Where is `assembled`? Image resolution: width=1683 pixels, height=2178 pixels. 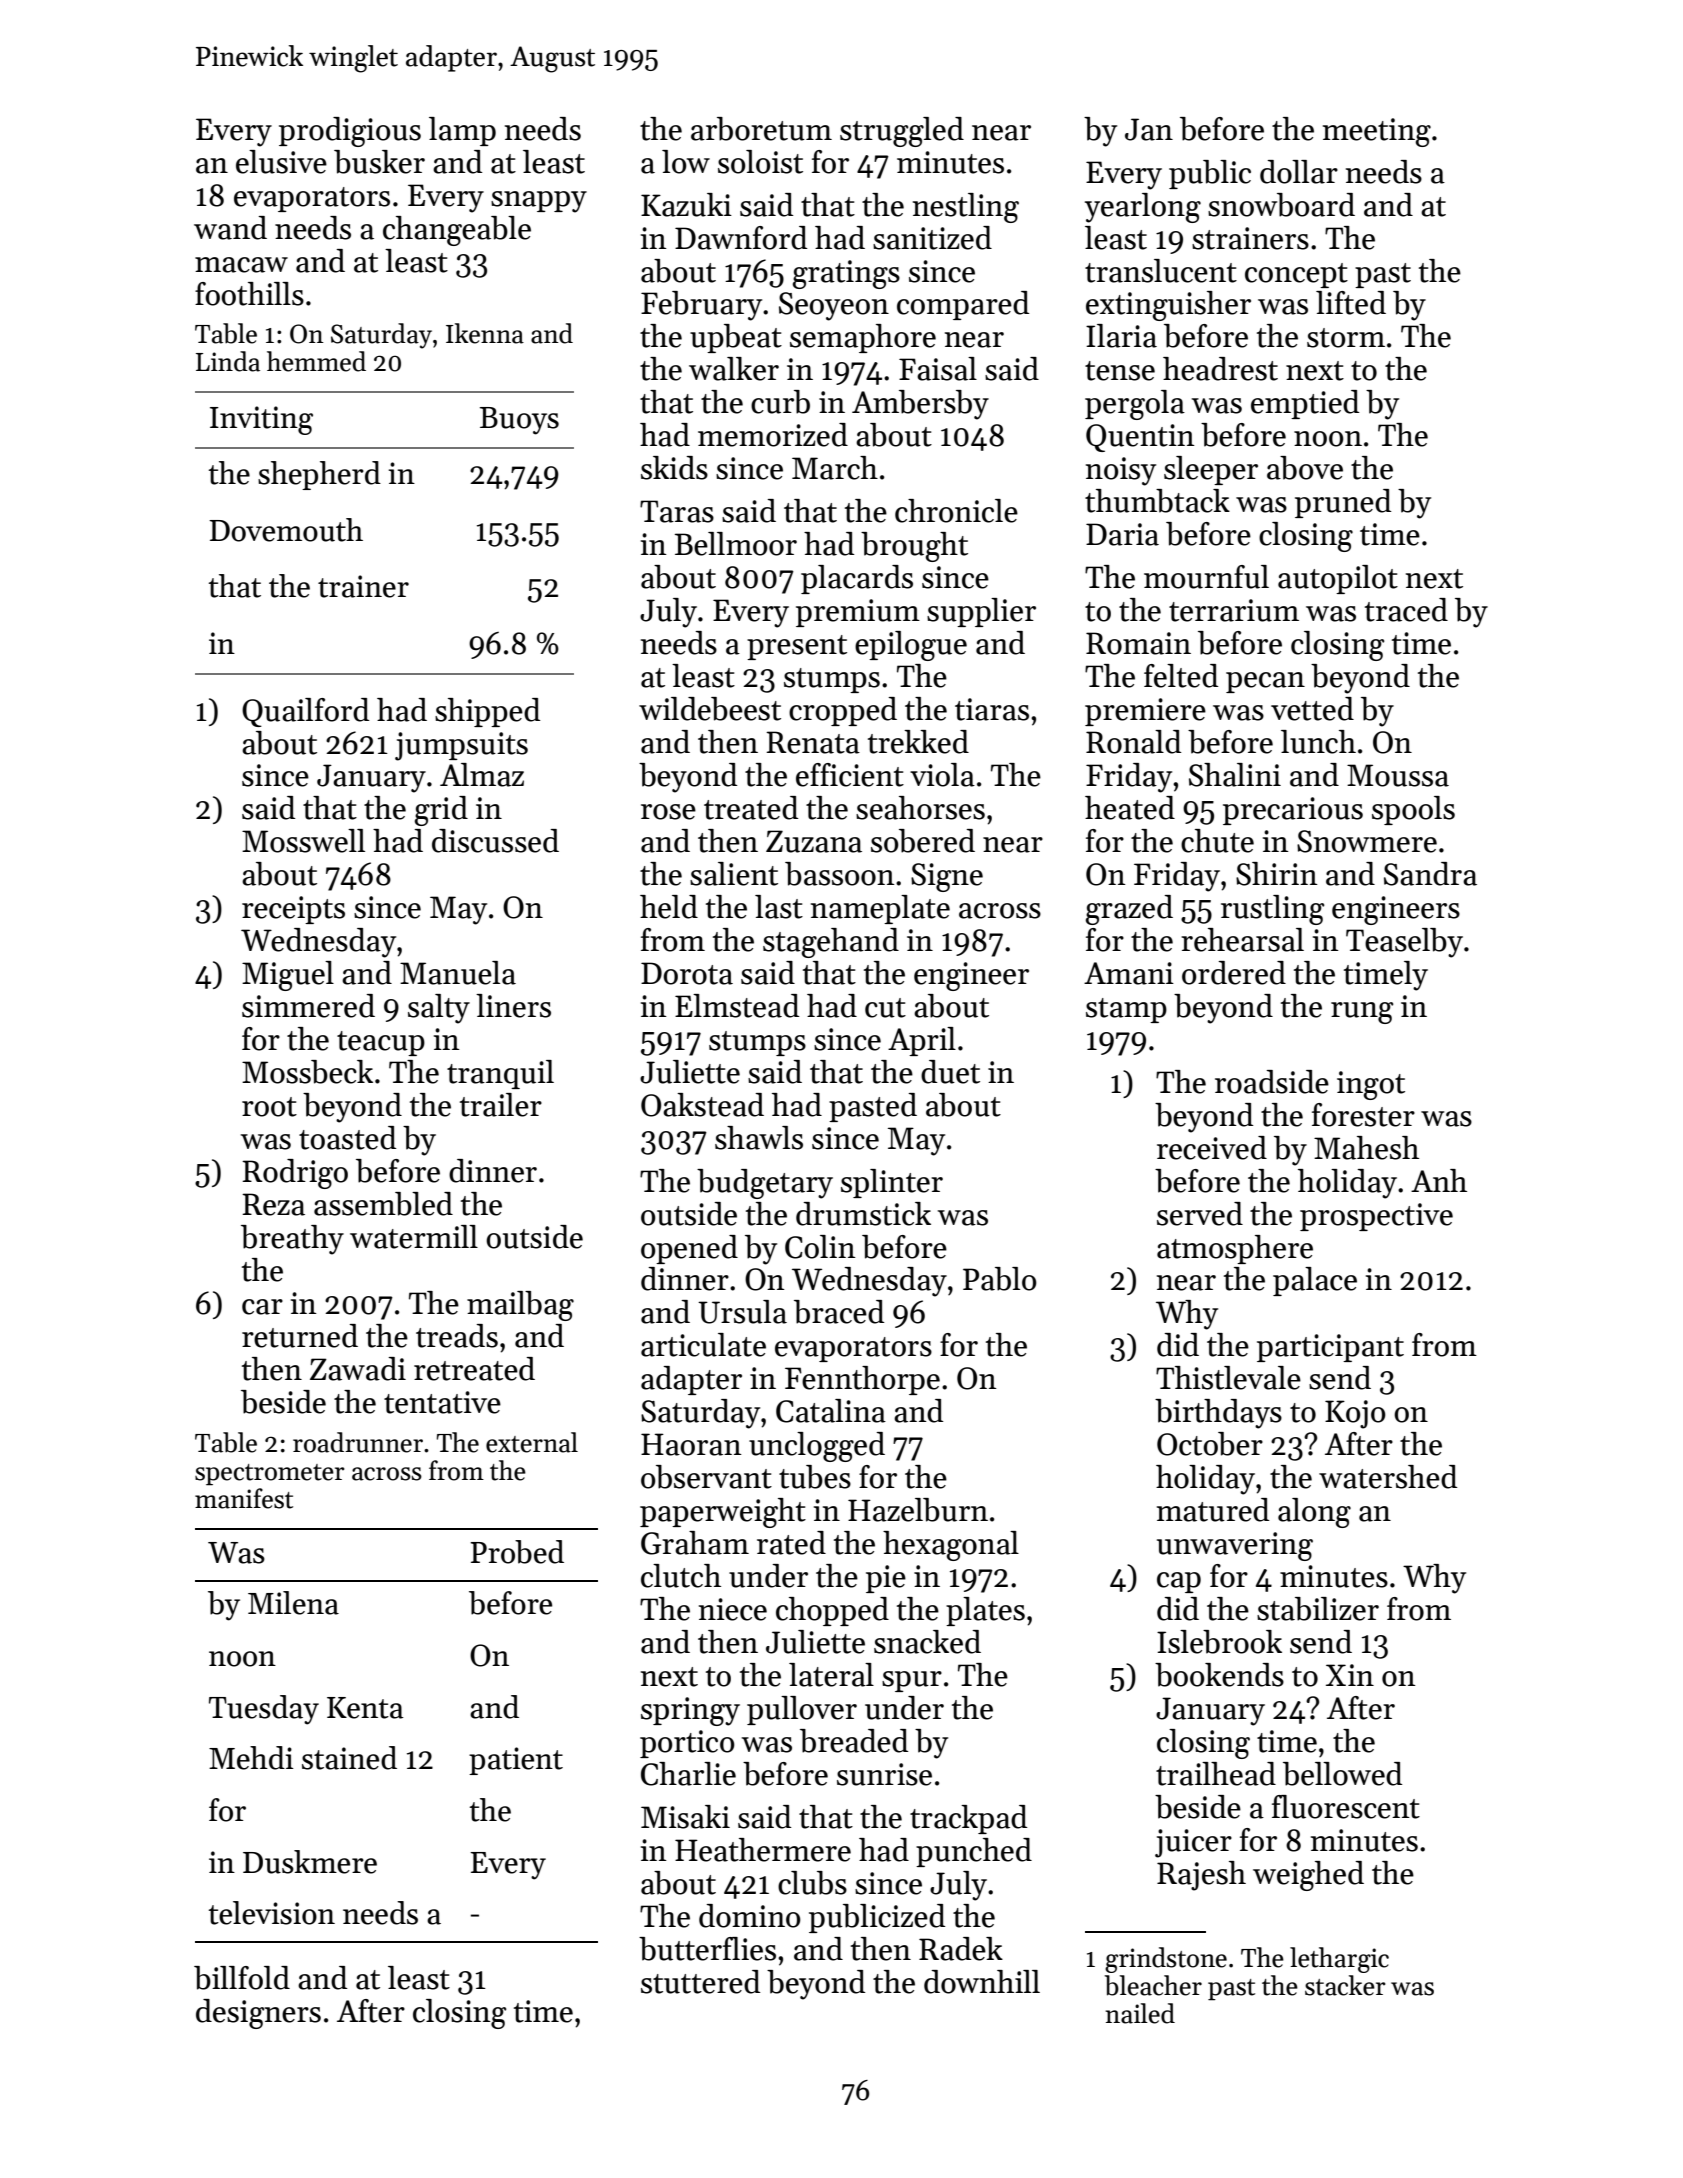 assembled is located at coordinates (383, 1204).
